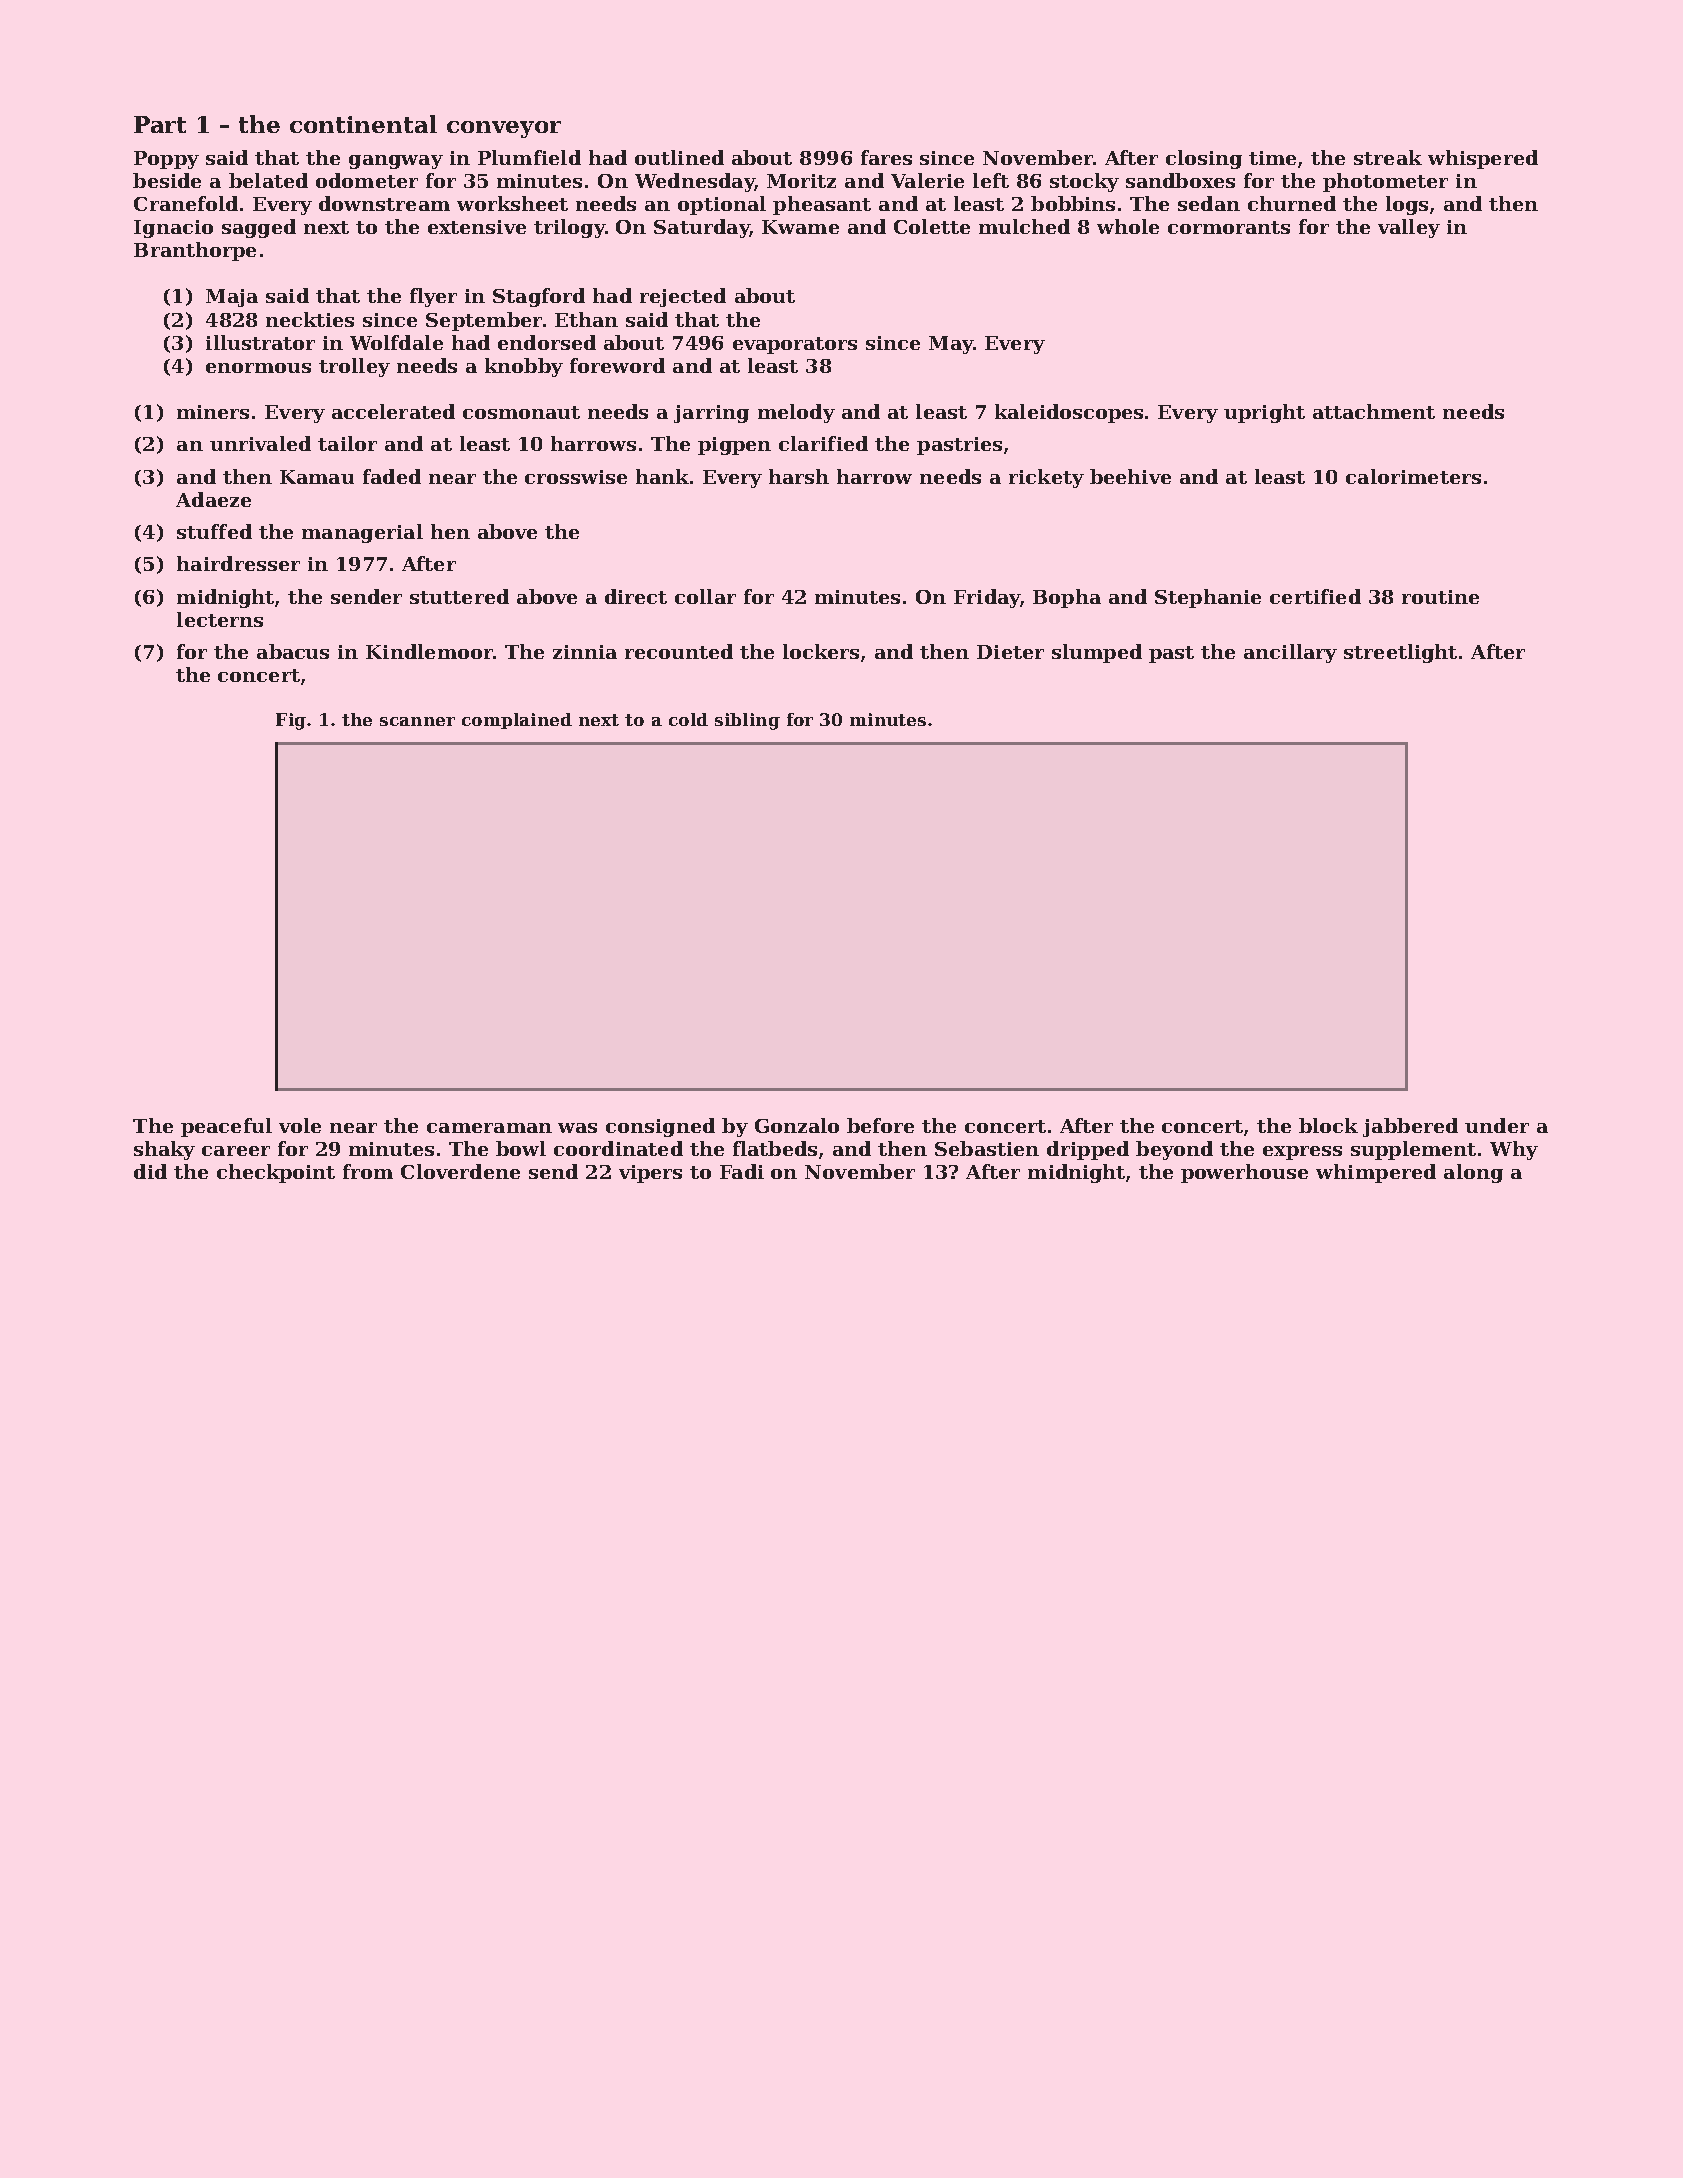 Image resolution: width=1683 pixels, height=2178 pixels. Describe the element at coordinates (429, 651) in the screenshot. I see `Kindlemoor` at that location.
